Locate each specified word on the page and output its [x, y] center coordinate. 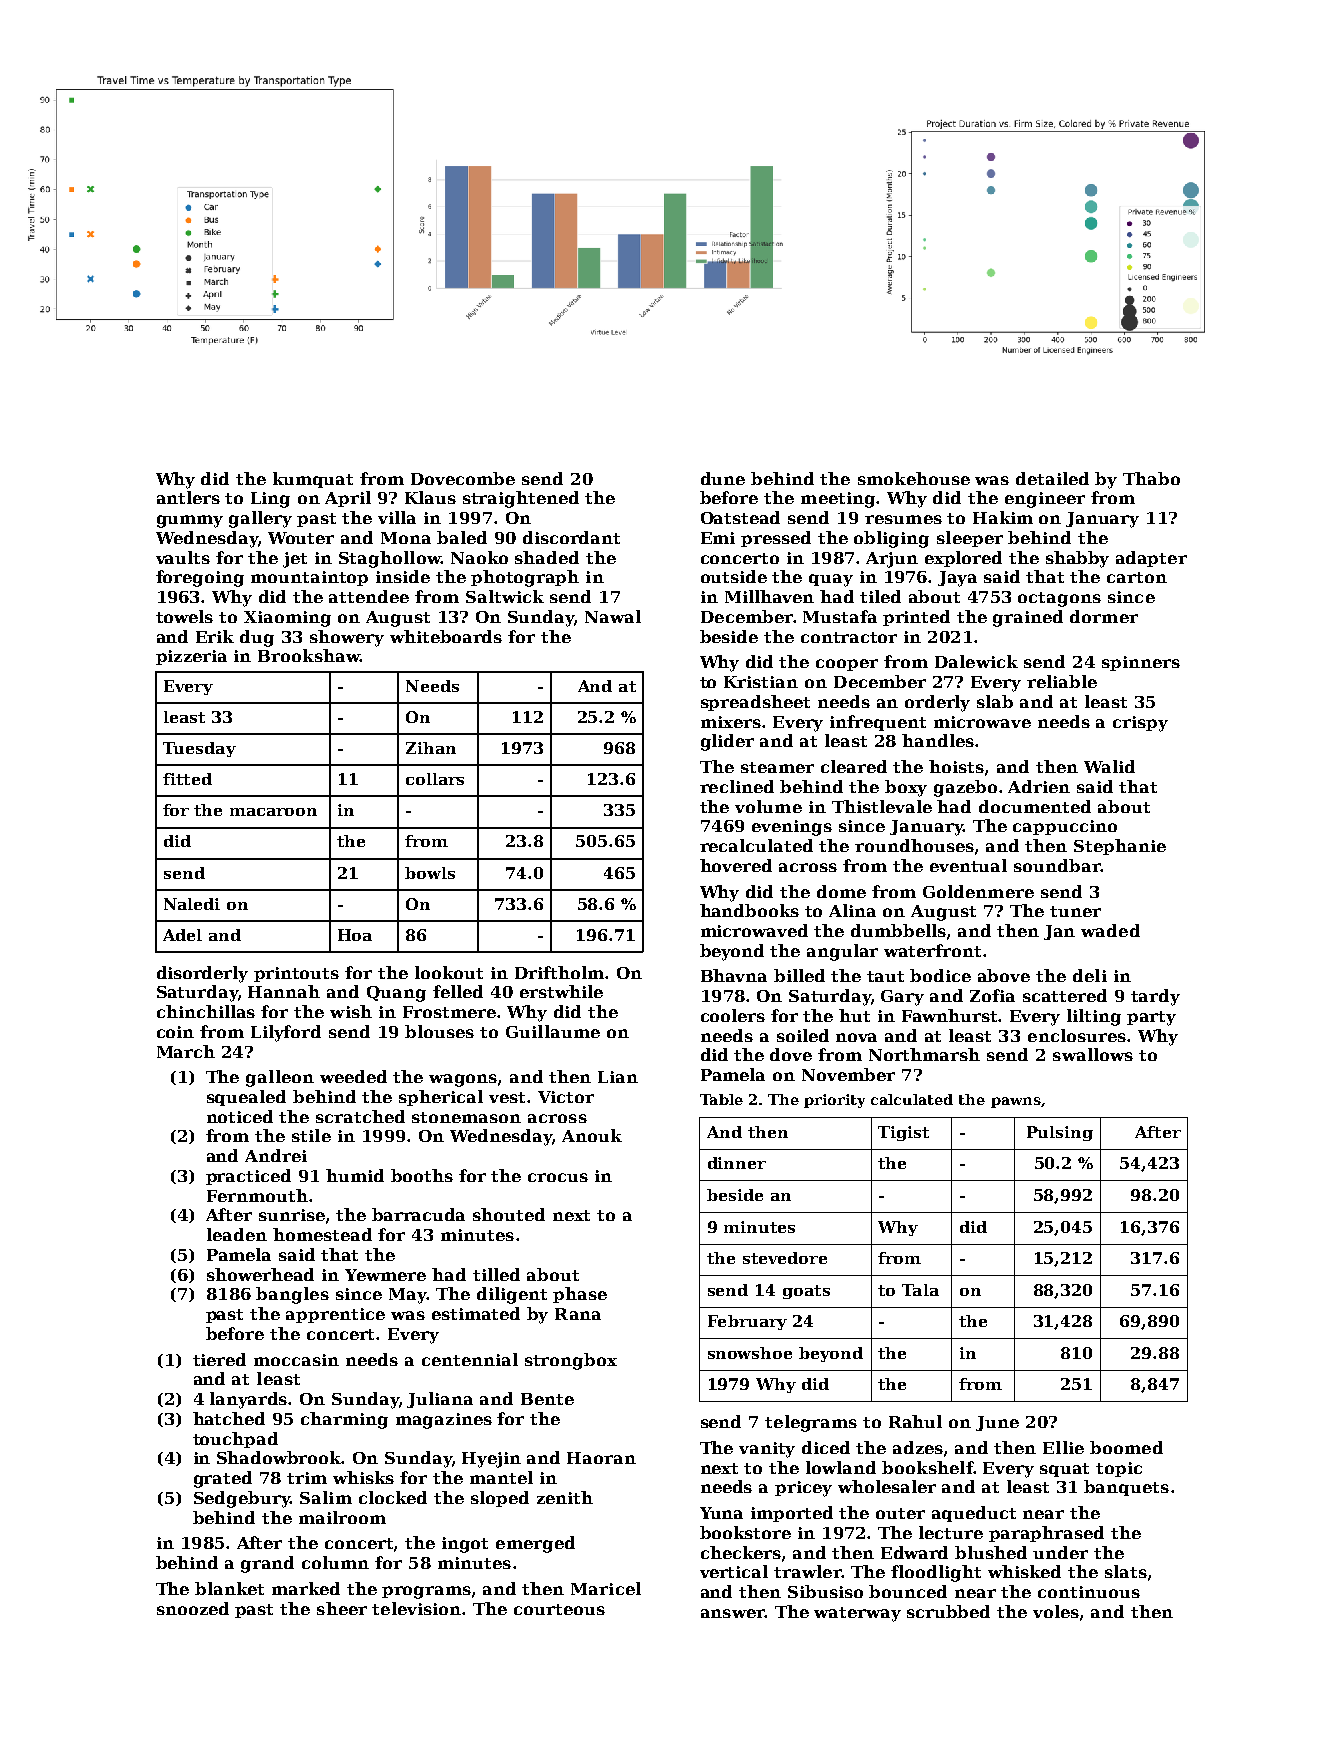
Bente [547, 1399]
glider [727, 742]
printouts [296, 974]
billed [799, 975]
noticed [240, 1116]
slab [995, 701]
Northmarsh [924, 1054]
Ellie [1063, 1447]
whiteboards [446, 636]
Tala [920, 1290]
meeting [838, 500]
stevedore [785, 1258]
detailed [1052, 478]
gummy [190, 521]
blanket [229, 1588]
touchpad [235, 1440]
